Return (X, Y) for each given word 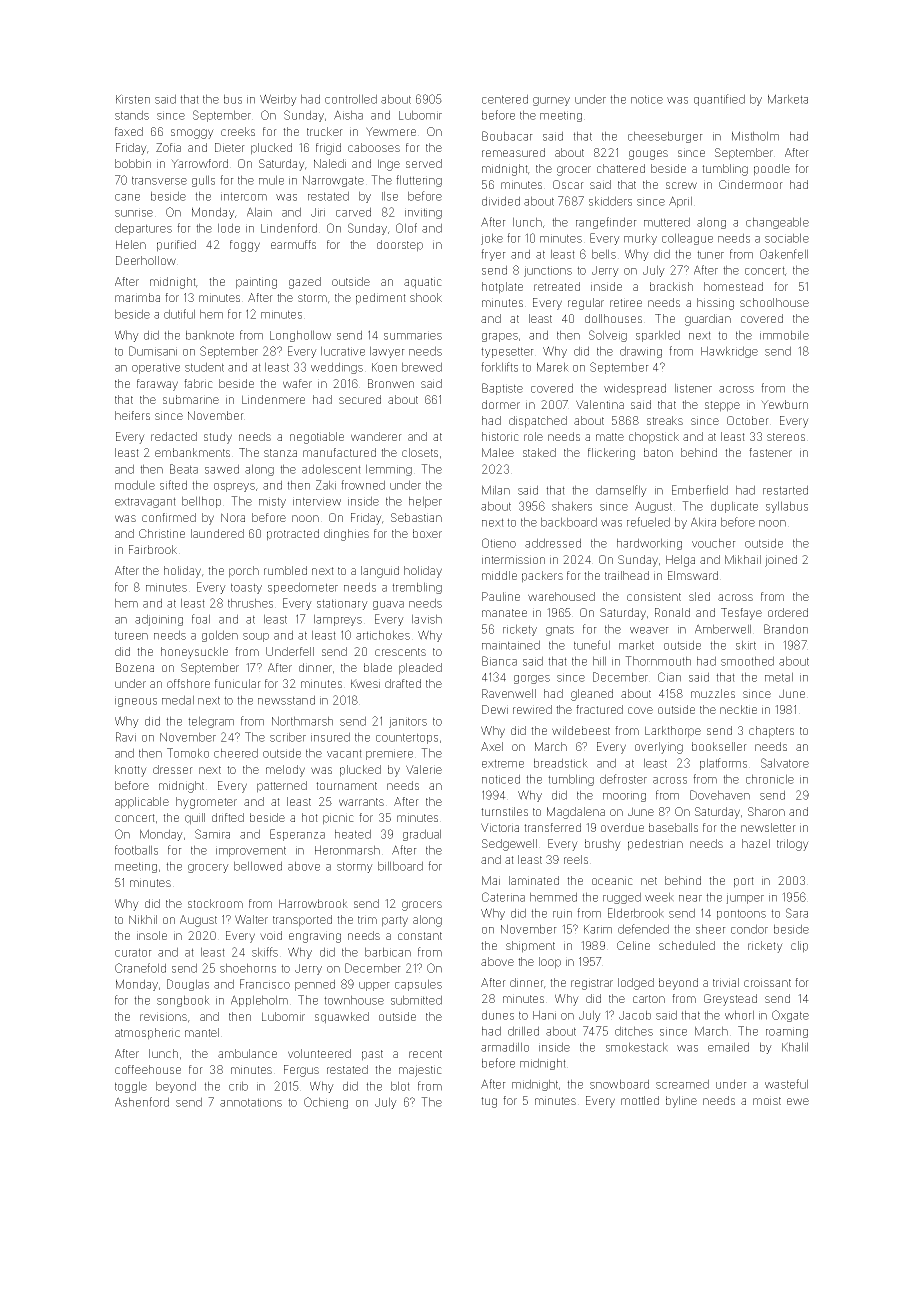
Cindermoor (751, 184)
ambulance (247, 1053)
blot (400, 1086)
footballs (136, 850)
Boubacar (507, 136)
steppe (722, 406)
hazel (756, 843)
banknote (210, 335)
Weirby (278, 100)
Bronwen (391, 383)
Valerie (424, 769)
